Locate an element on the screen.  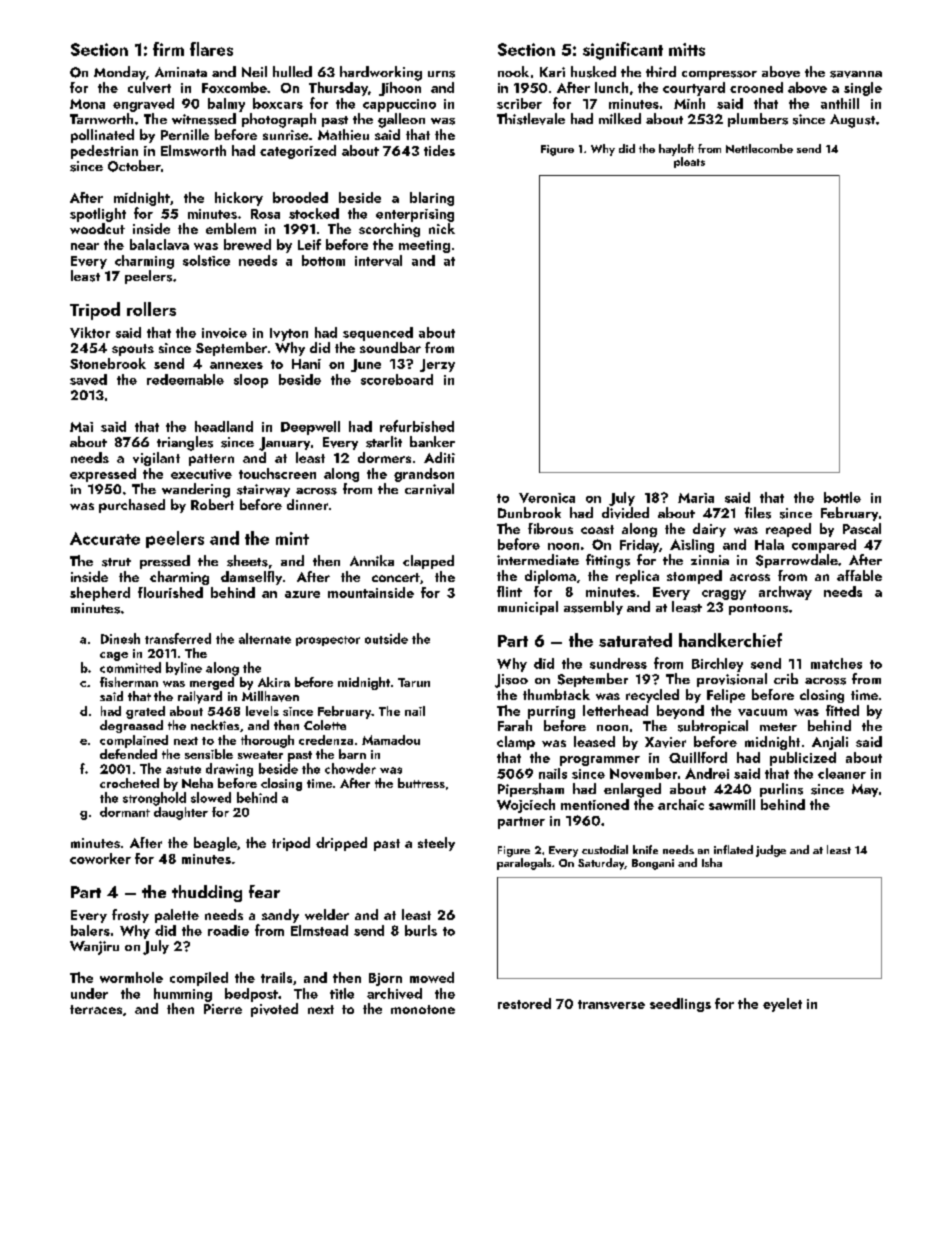
Mona is located at coordinates (87, 104).
